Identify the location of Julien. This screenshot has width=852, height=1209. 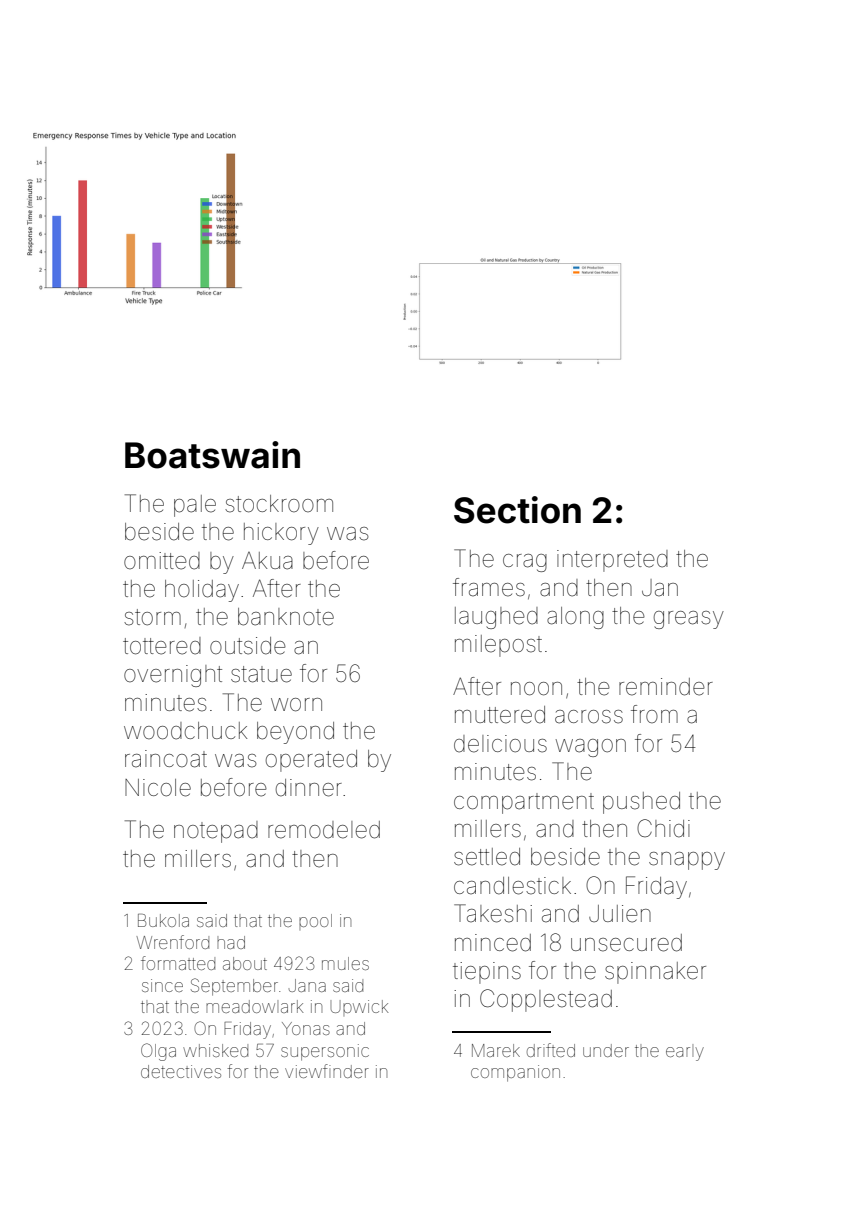
(620, 914).
